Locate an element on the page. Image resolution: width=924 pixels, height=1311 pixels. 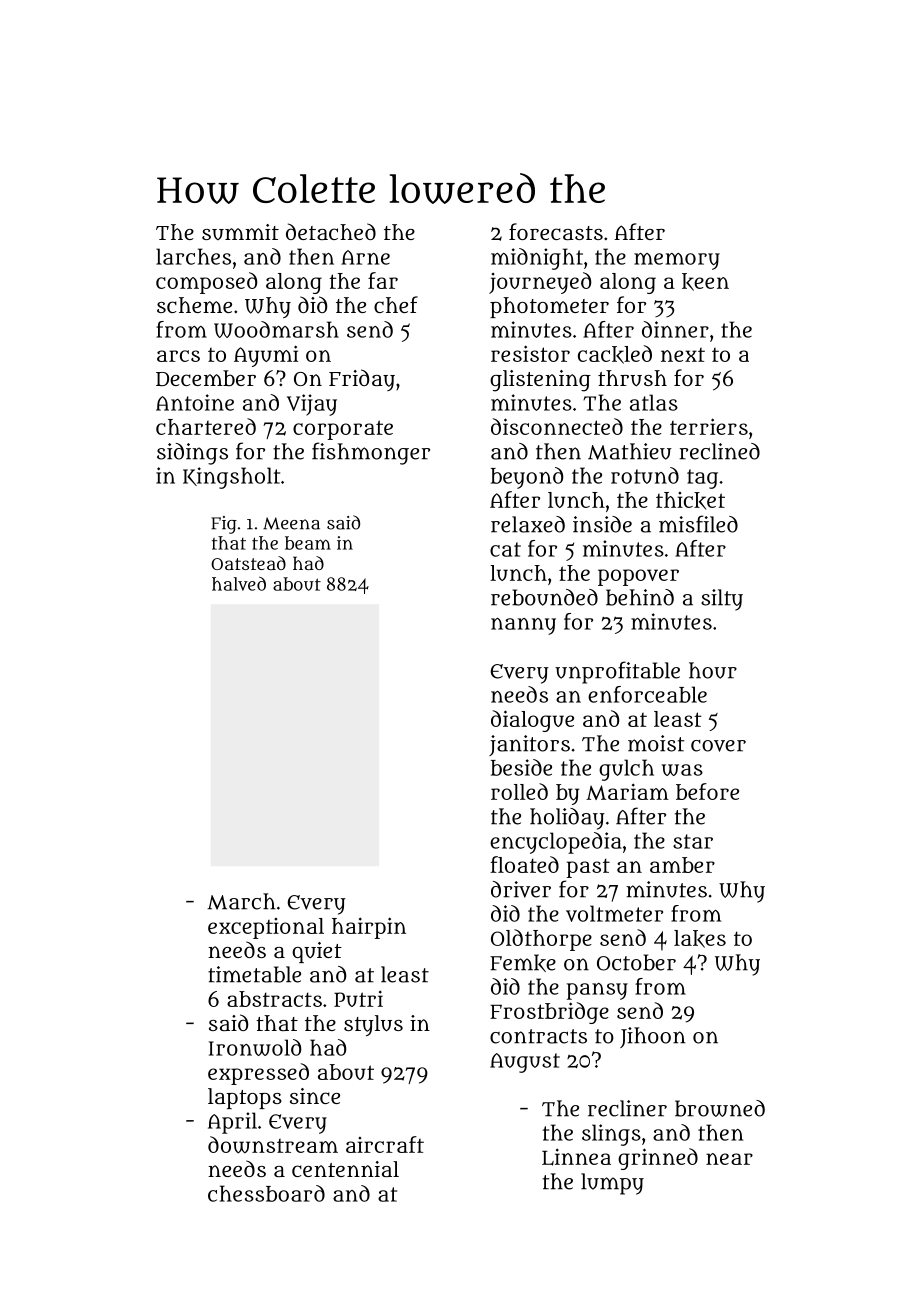
encyclopedia is located at coordinates (556, 843).
